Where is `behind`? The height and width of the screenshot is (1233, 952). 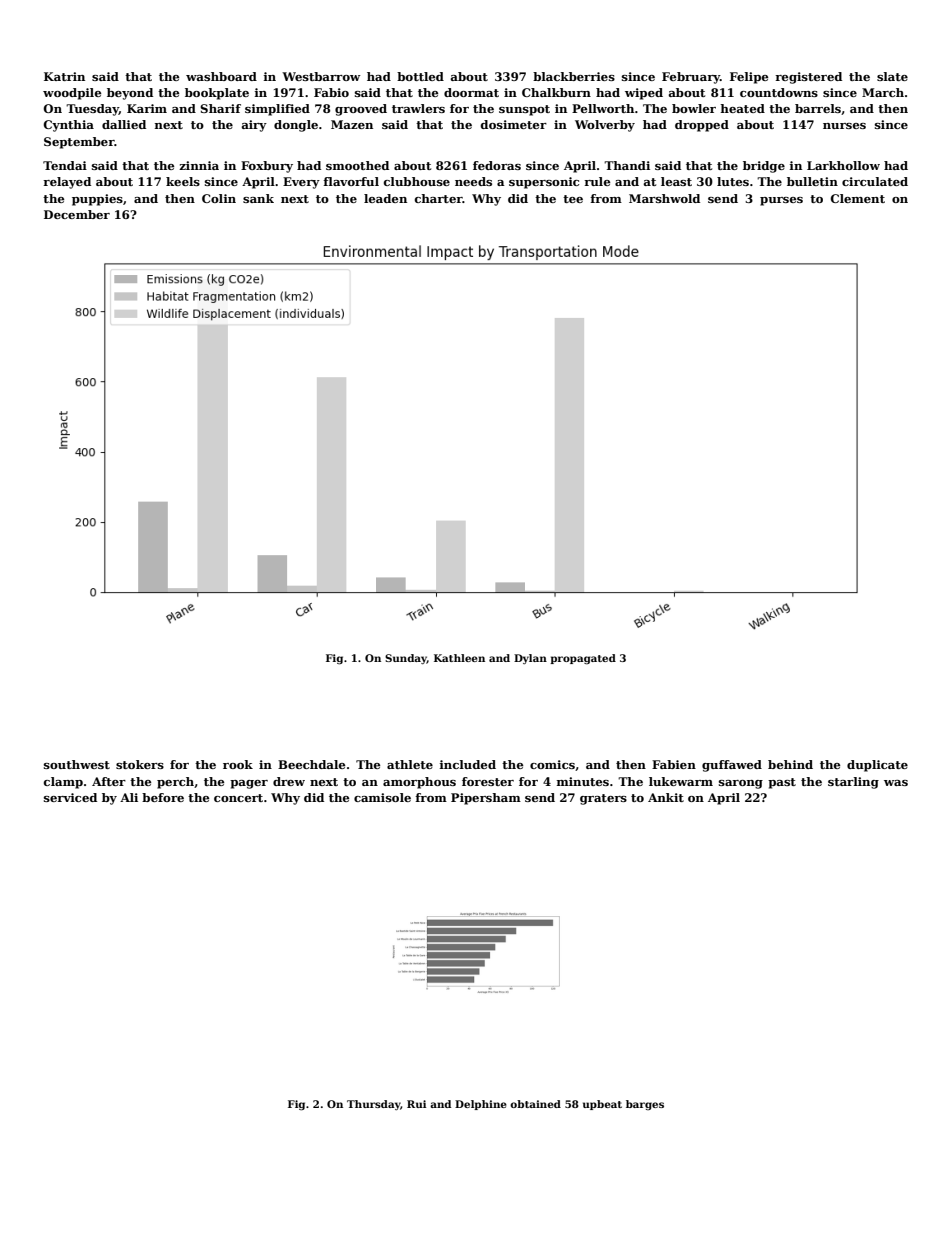
behind is located at coordinates (790, 764).
